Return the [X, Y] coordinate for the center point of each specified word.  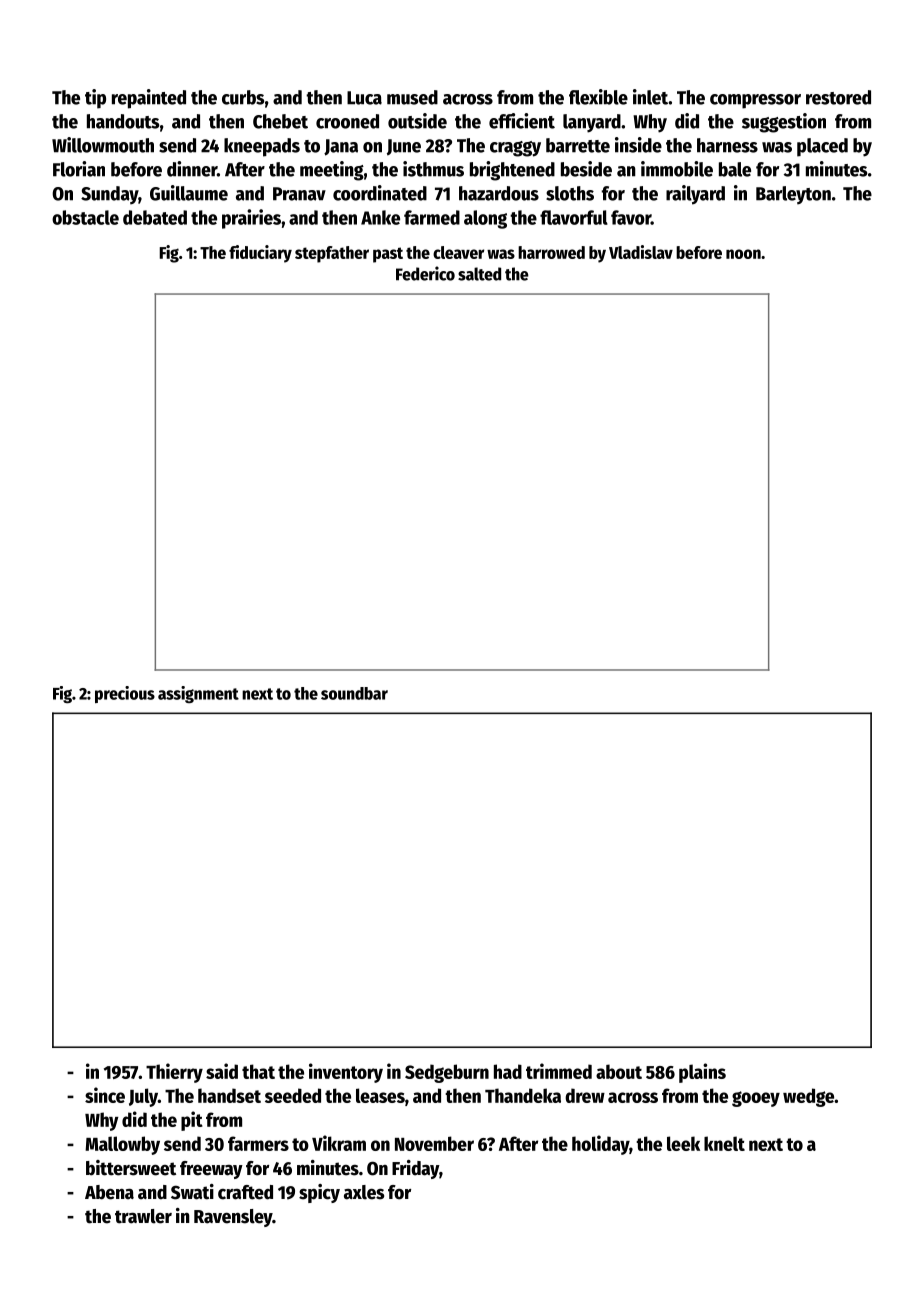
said [222, 1071]
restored [838, 97]
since [105, 1095]
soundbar [354, 693]
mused [412, 97]
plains [702, 1073]
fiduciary [260, 254]
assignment [198, 694]
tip [95, 99]
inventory [346, 1073]
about [619, 1071]
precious [125, 694]
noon [743, 254]
